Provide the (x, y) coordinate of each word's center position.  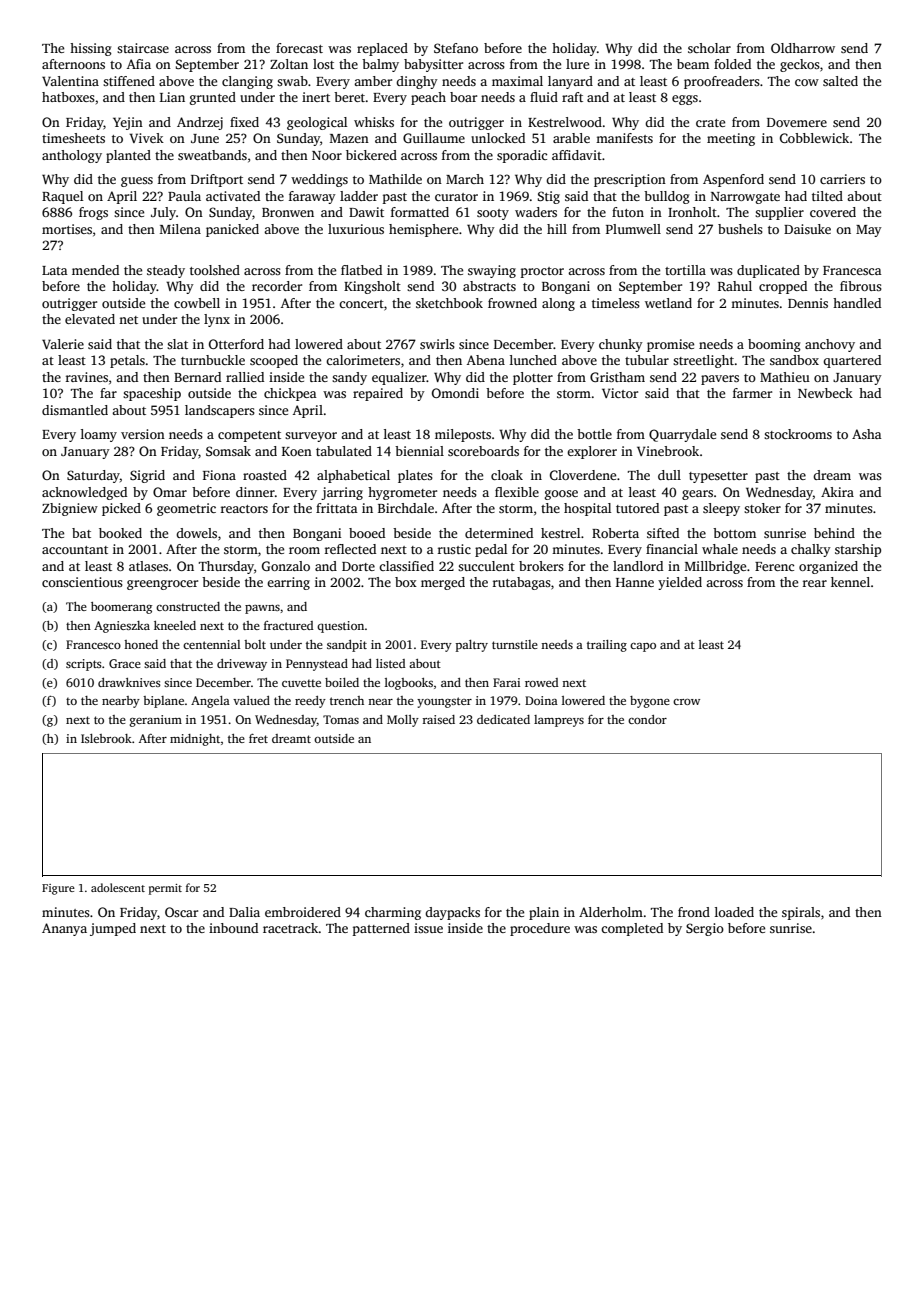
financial (672, 549)
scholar (709, 48)
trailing (607, 646)
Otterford (236, 344)
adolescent (118, 887)
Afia (139, 64)
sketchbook (449, 303)
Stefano (456, 48)
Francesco (93, 644)
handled (857, 303)
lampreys (559, 721)
